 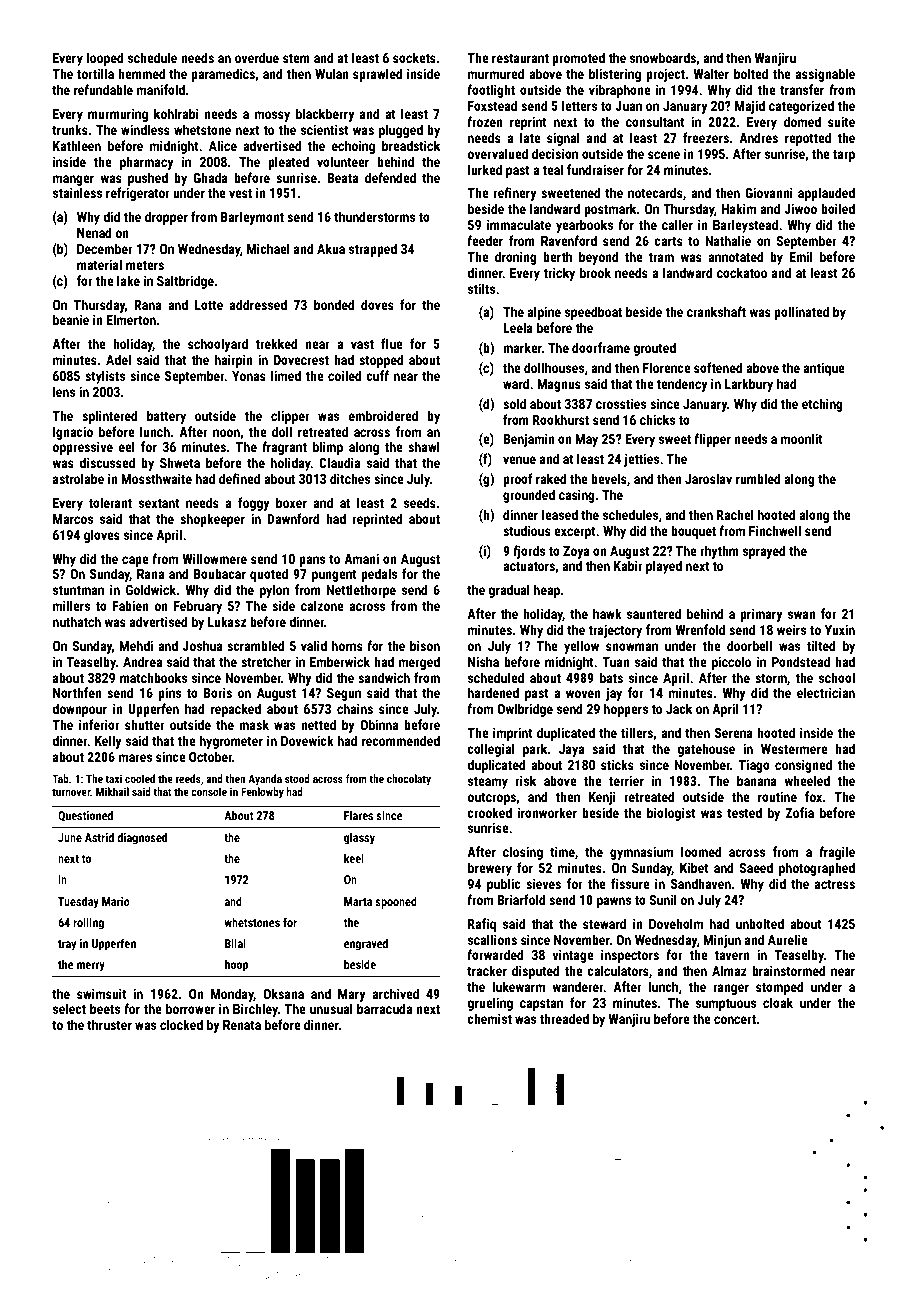 What do you see at coordinates (564, 1018) in the image?
I see `threaded` at bounding box center [564, 1018].
